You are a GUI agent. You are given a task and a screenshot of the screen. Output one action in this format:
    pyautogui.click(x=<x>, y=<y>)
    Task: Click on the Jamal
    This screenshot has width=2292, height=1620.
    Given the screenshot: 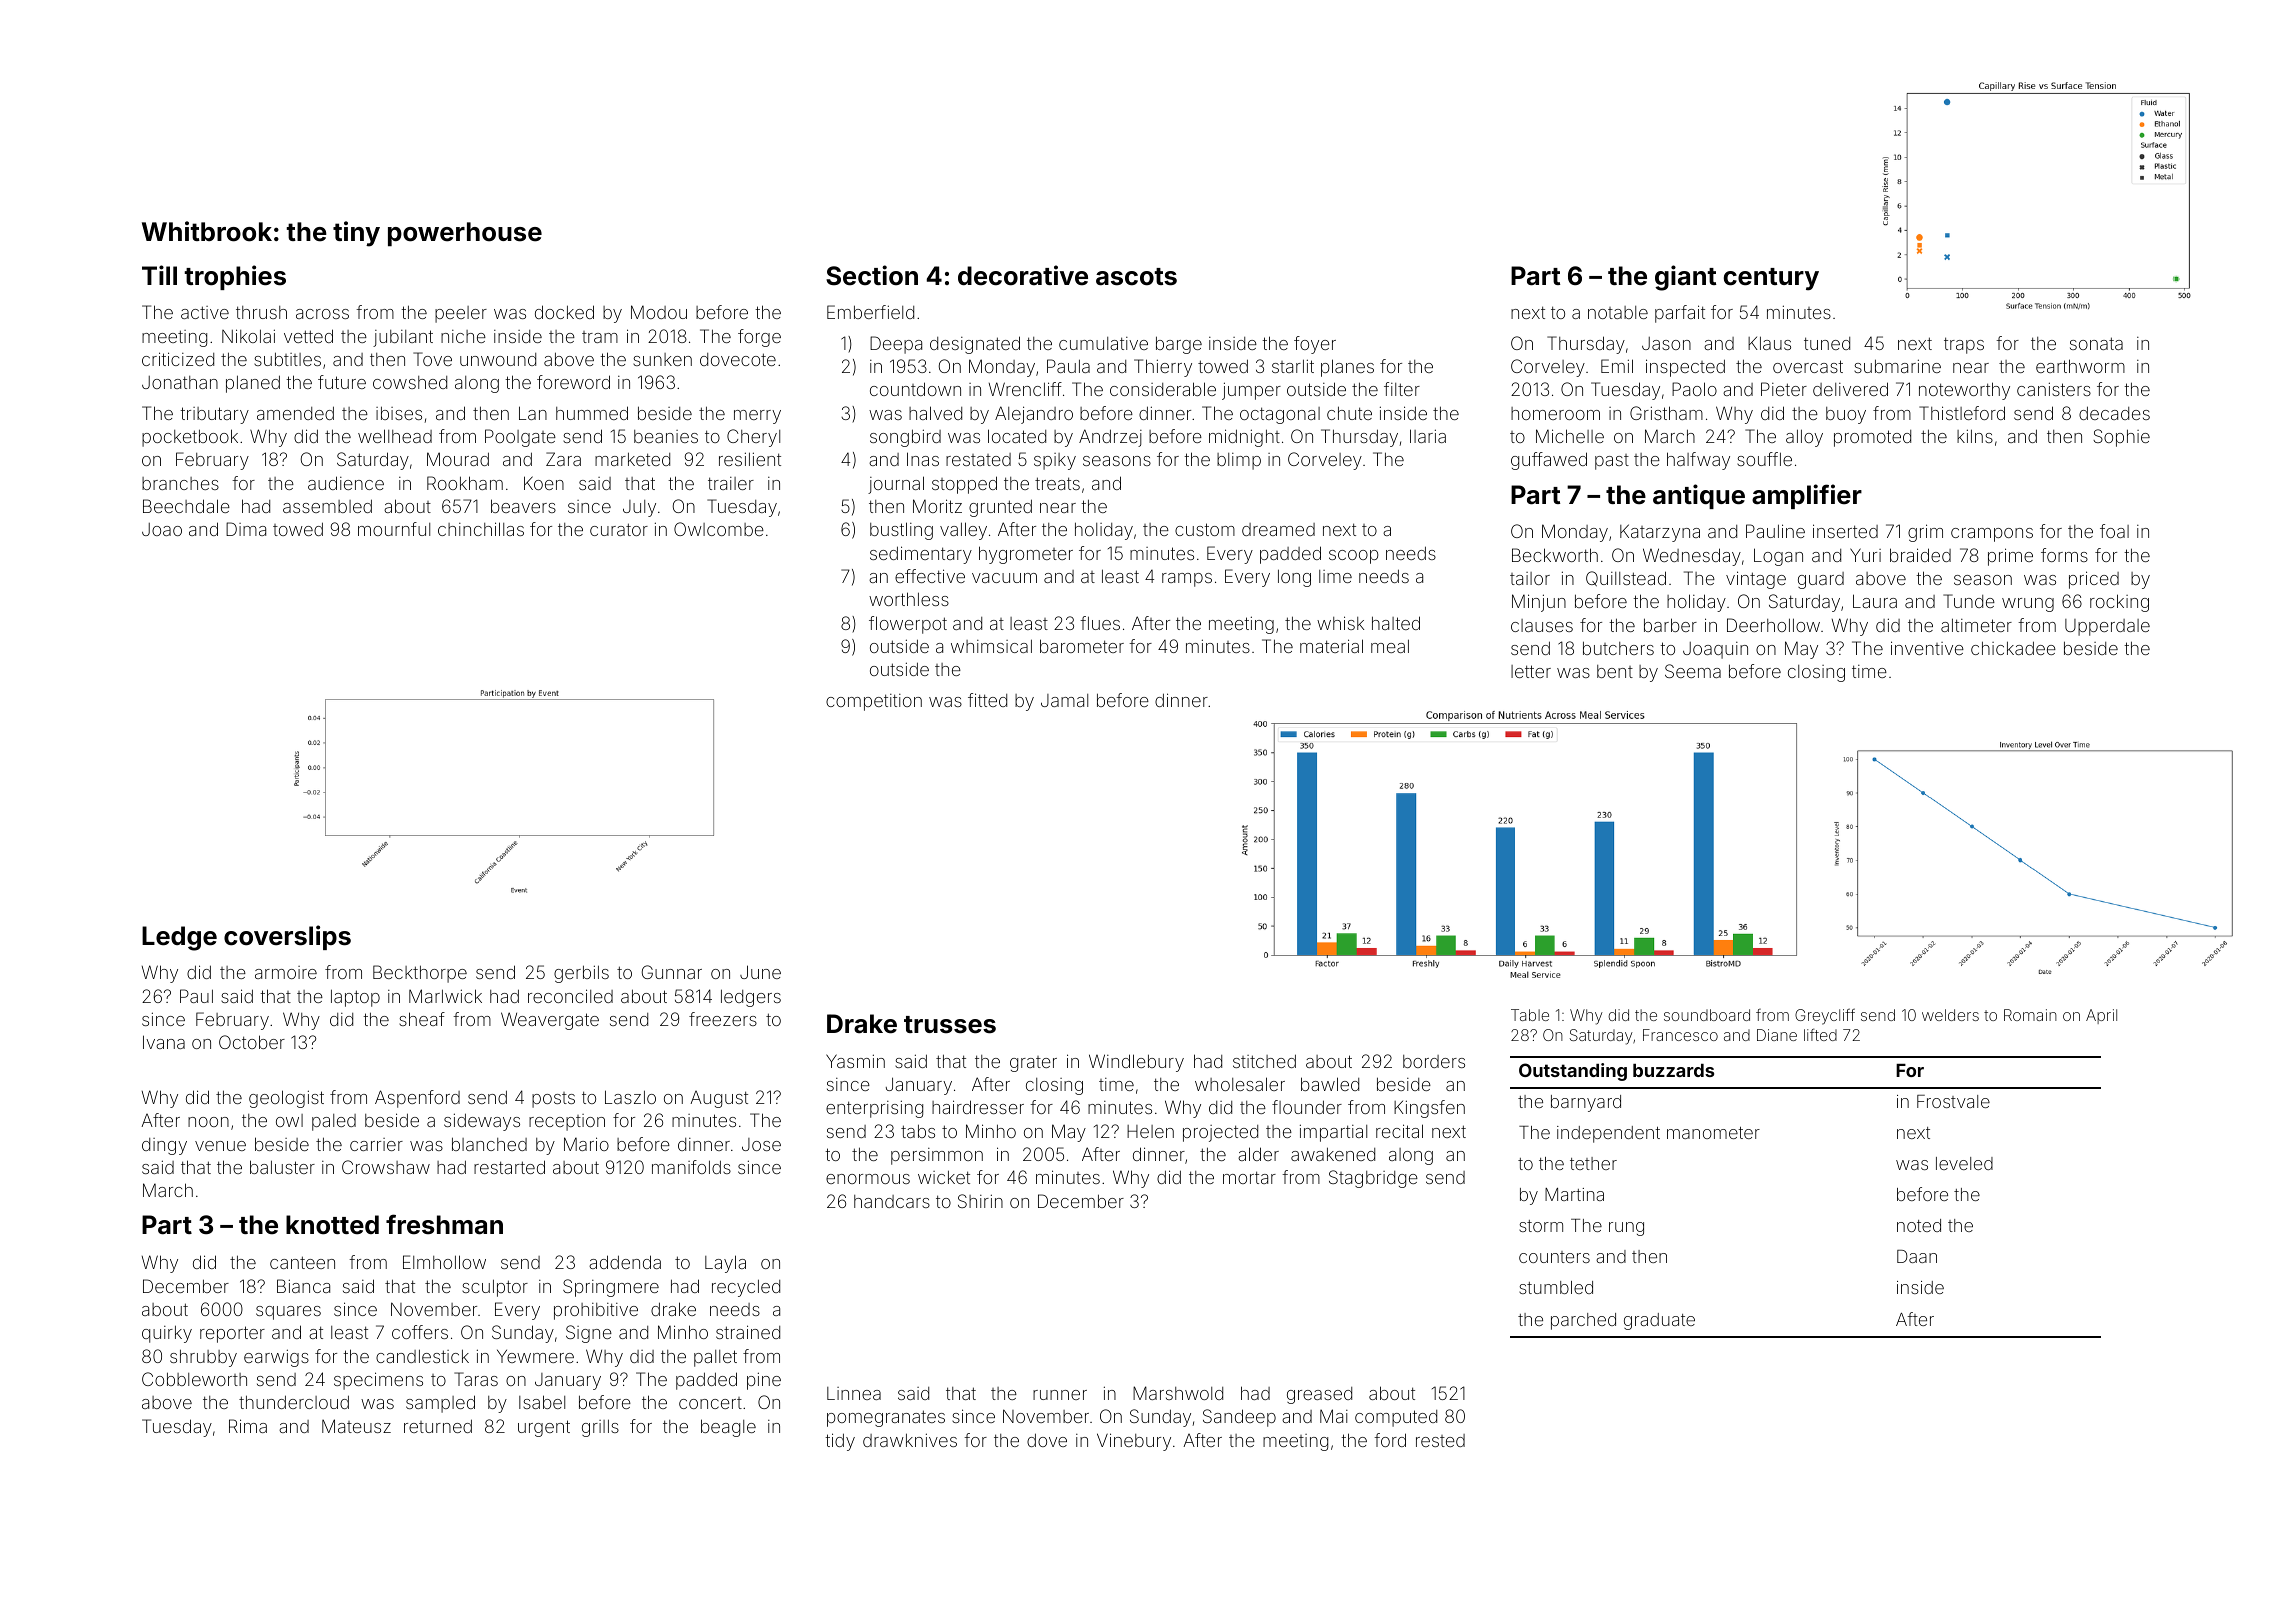 What is the action you would take?
    pyautogui.click(x=1064, y=700)
